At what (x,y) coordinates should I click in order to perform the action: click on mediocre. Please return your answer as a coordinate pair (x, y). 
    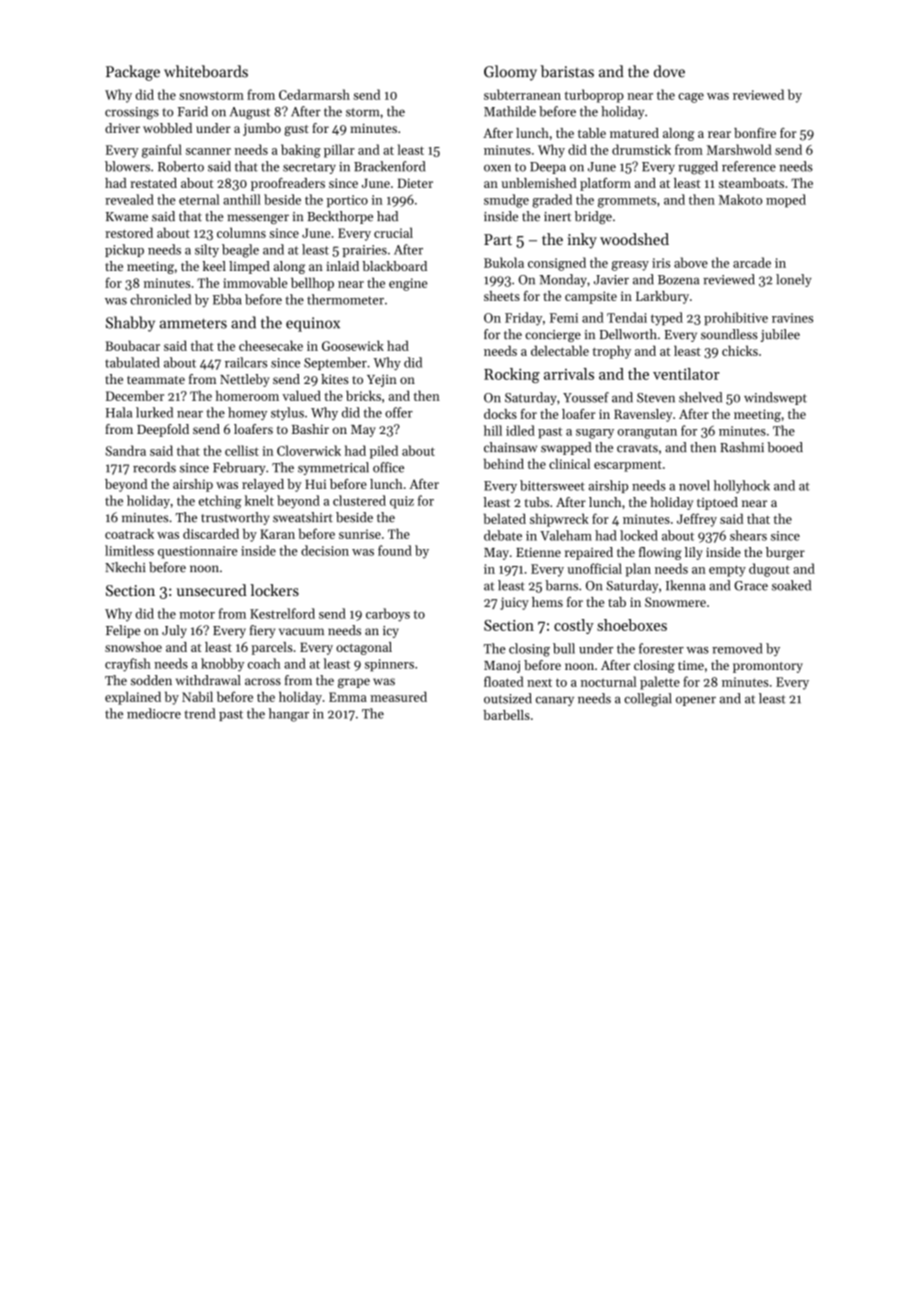
    Looking at the image, I should click on (154, 713).
